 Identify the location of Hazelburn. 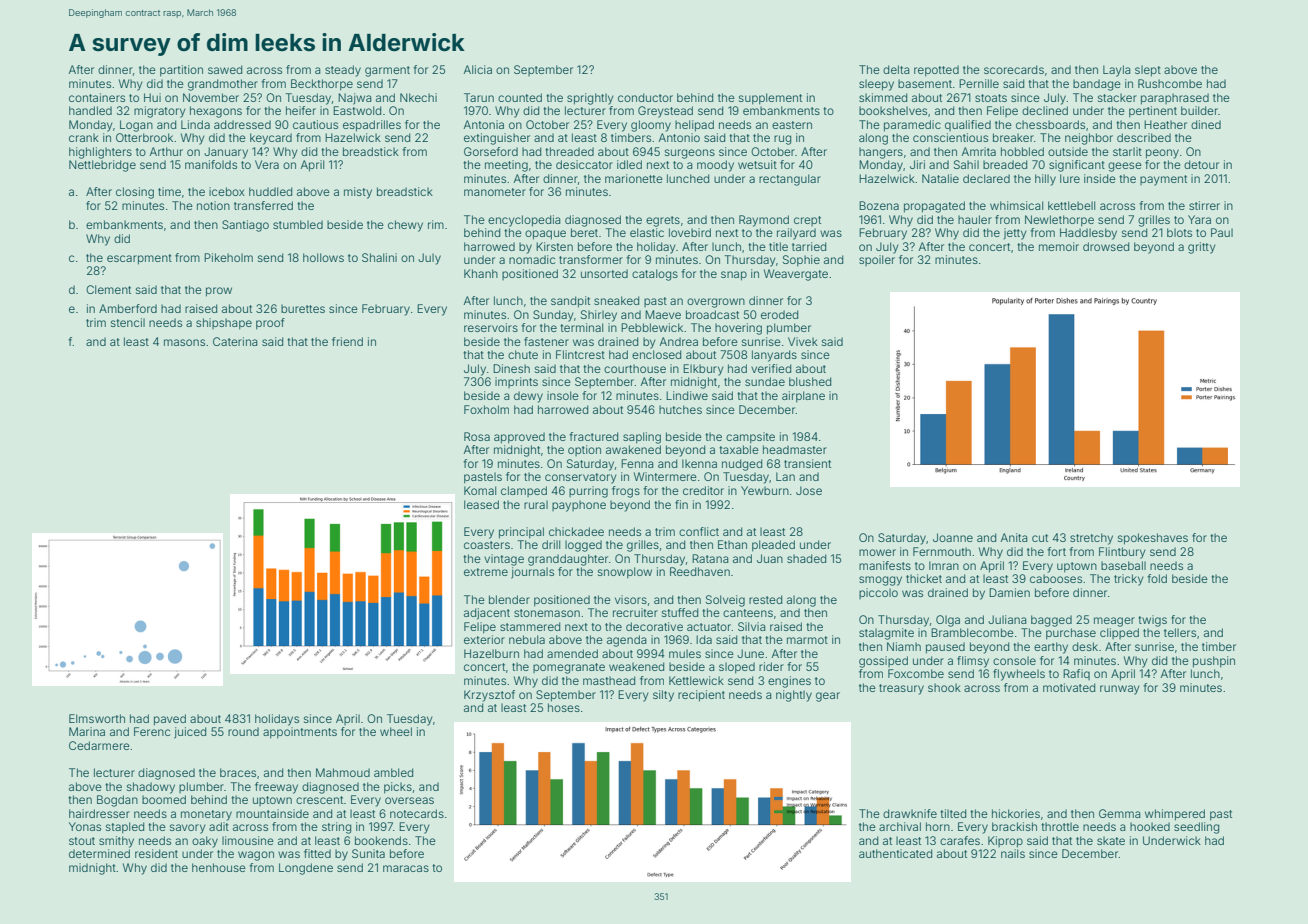
(491, 653).
